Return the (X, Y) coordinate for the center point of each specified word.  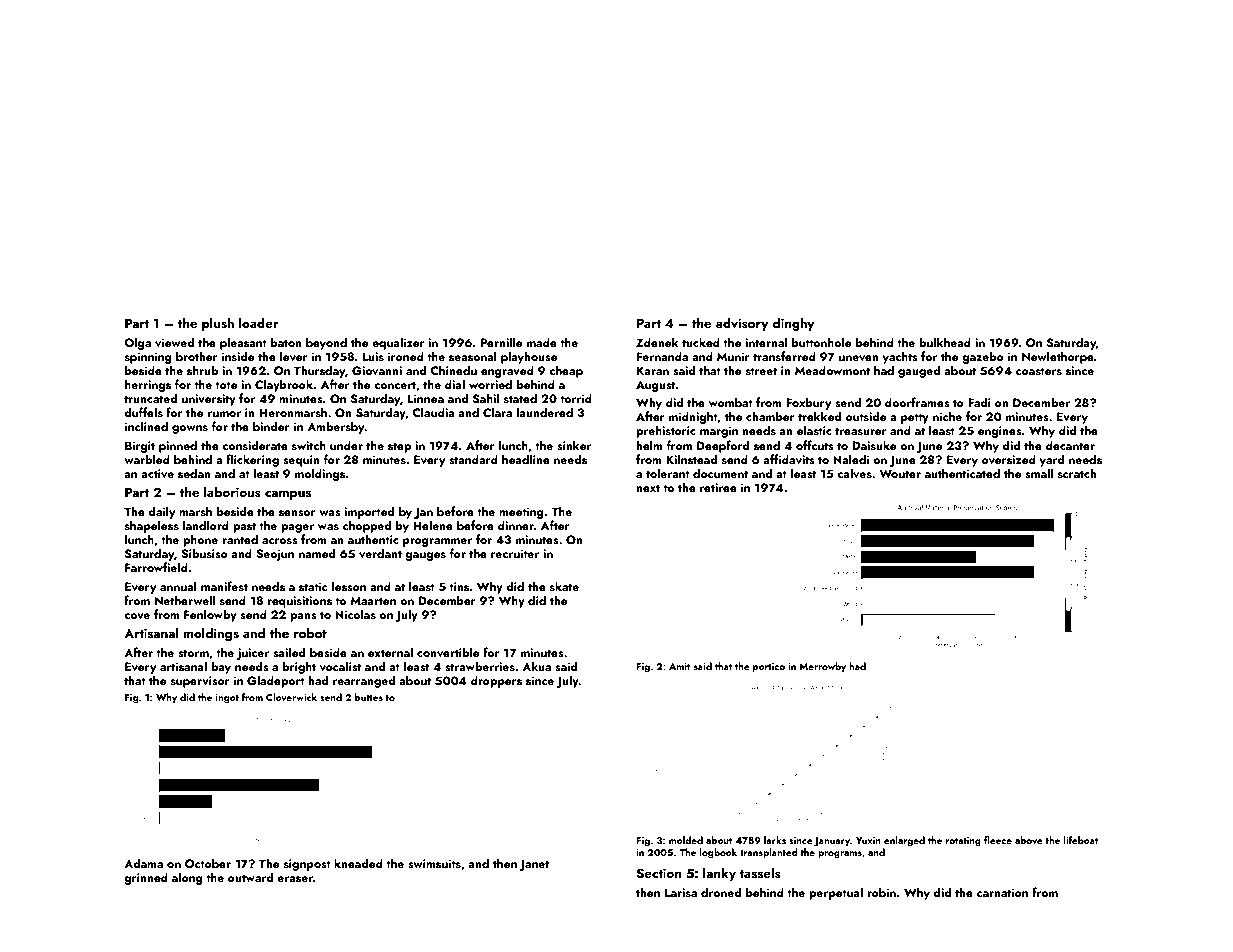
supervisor (200, 682)
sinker (574, 445)
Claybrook (284, 385)
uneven (859, 358)
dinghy (793, 324)
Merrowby (822, 667)
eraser (295, 879)
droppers (496, 681)
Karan (653, 370)
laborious (232, 491)
